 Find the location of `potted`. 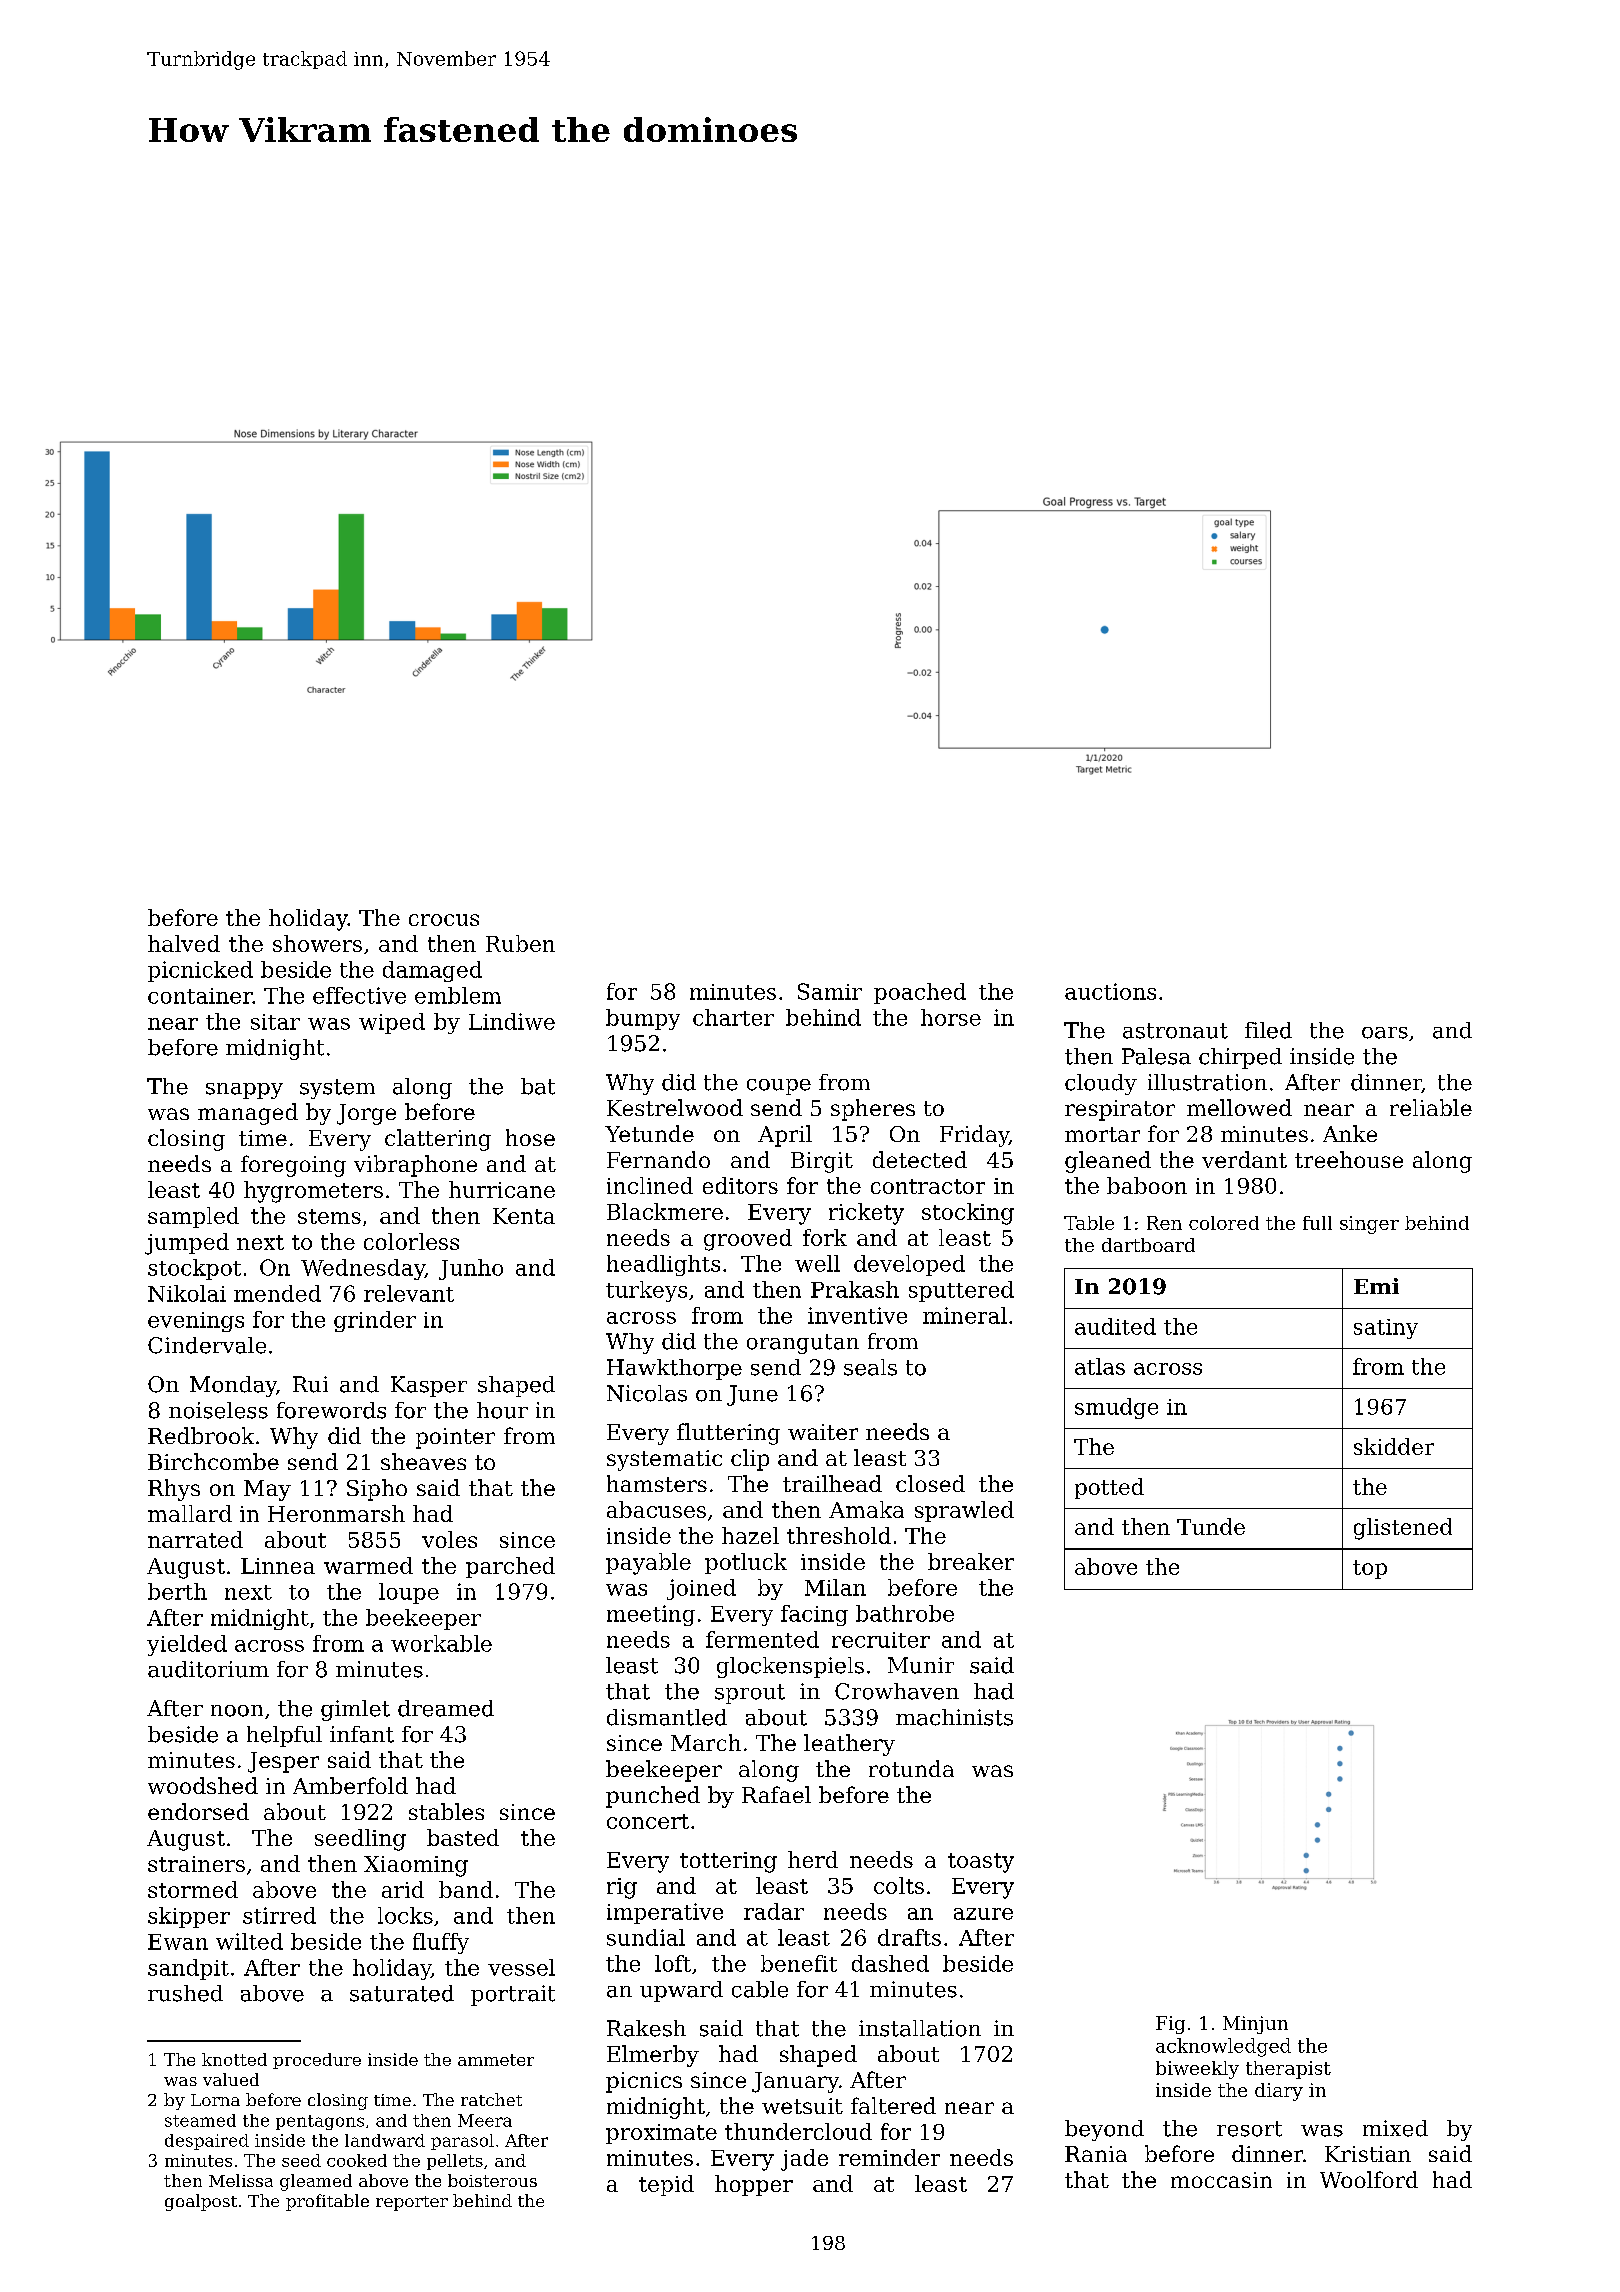

potted is located at coordinates (1109, 1488).
